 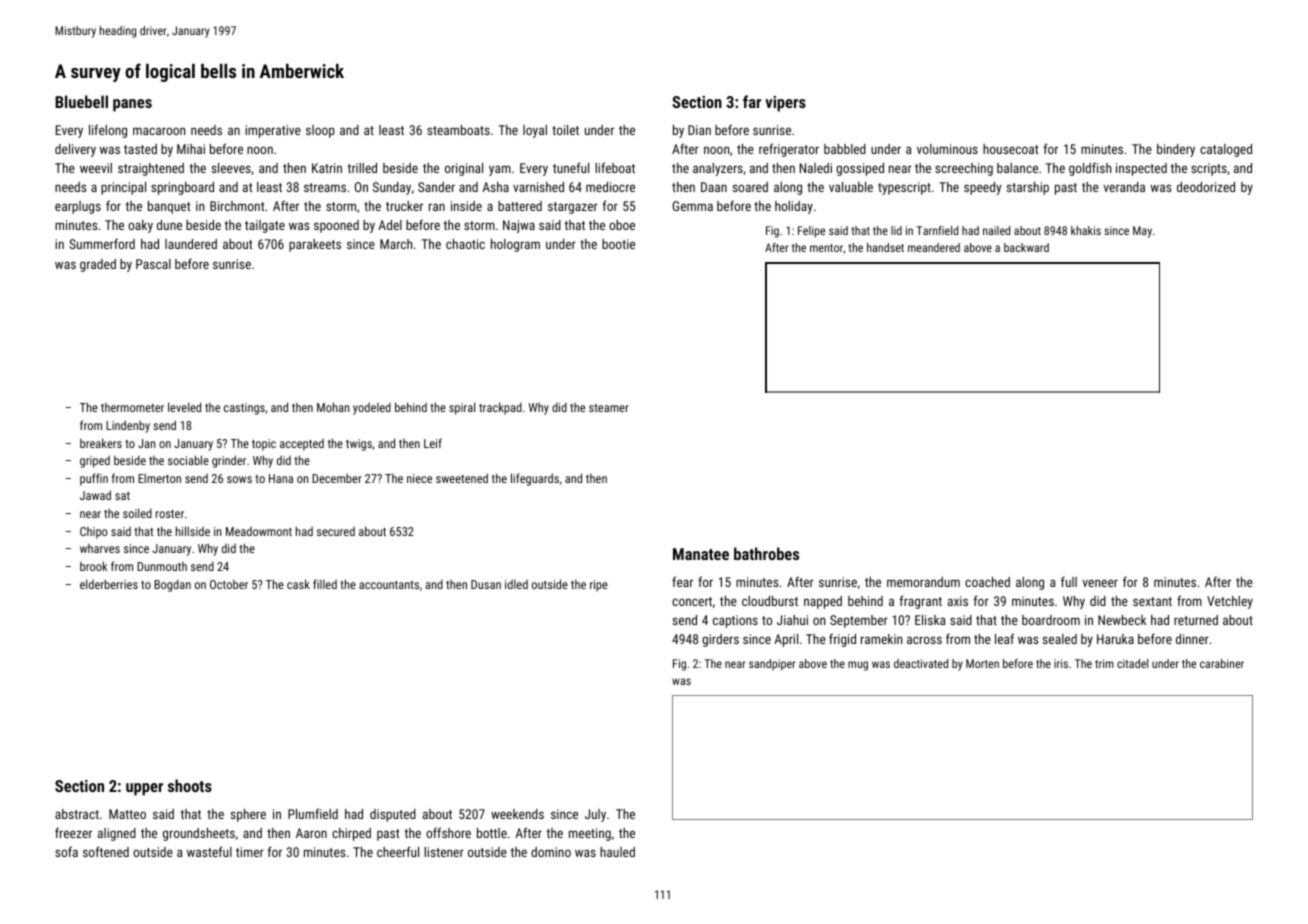 What do you see at coordinates (609, 408) in the screenshot?
I see `steamer` at bounding box center [609, 408].
